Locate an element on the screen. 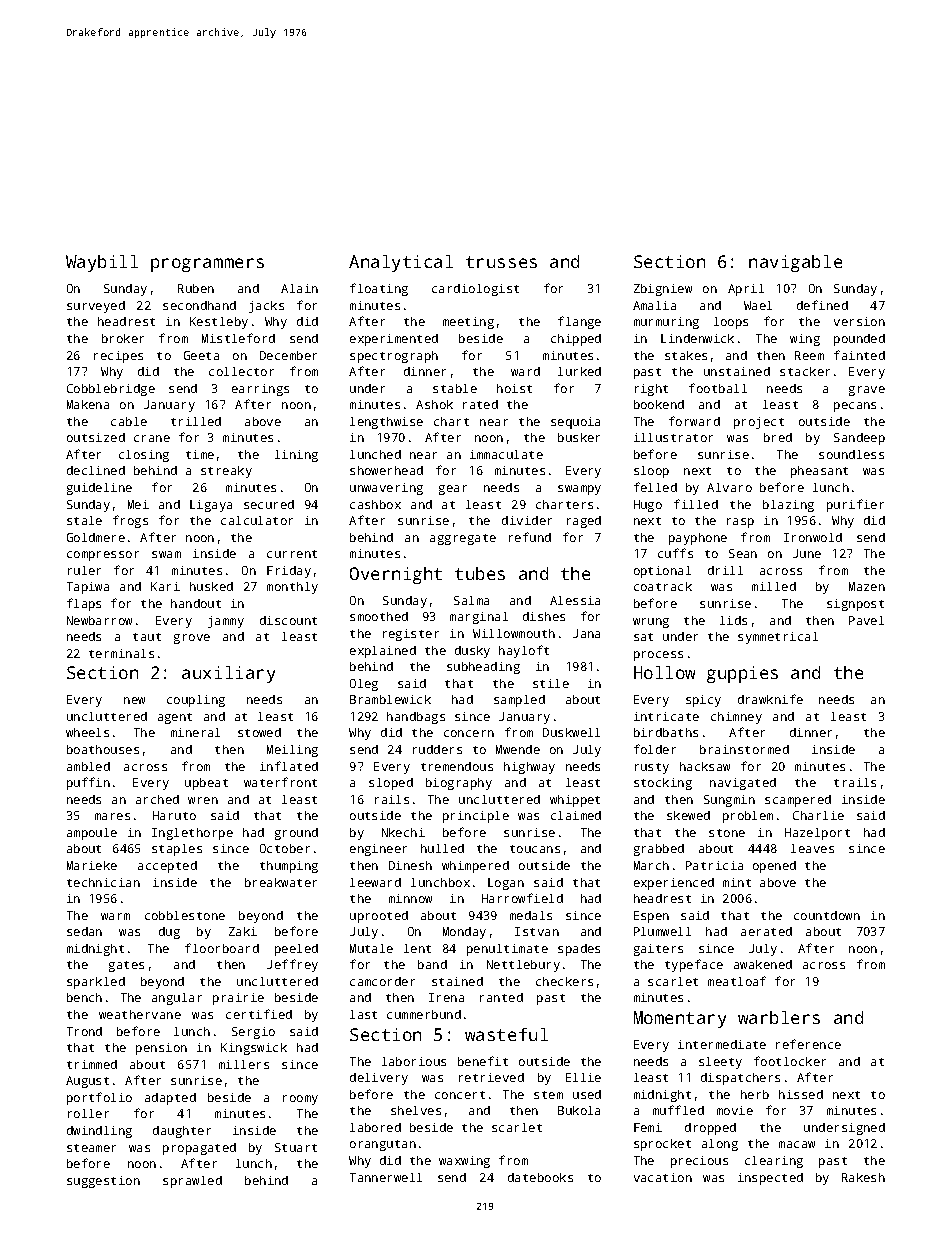 The image size is (952, 1233). terminals is located at coordinates (121, 653).
